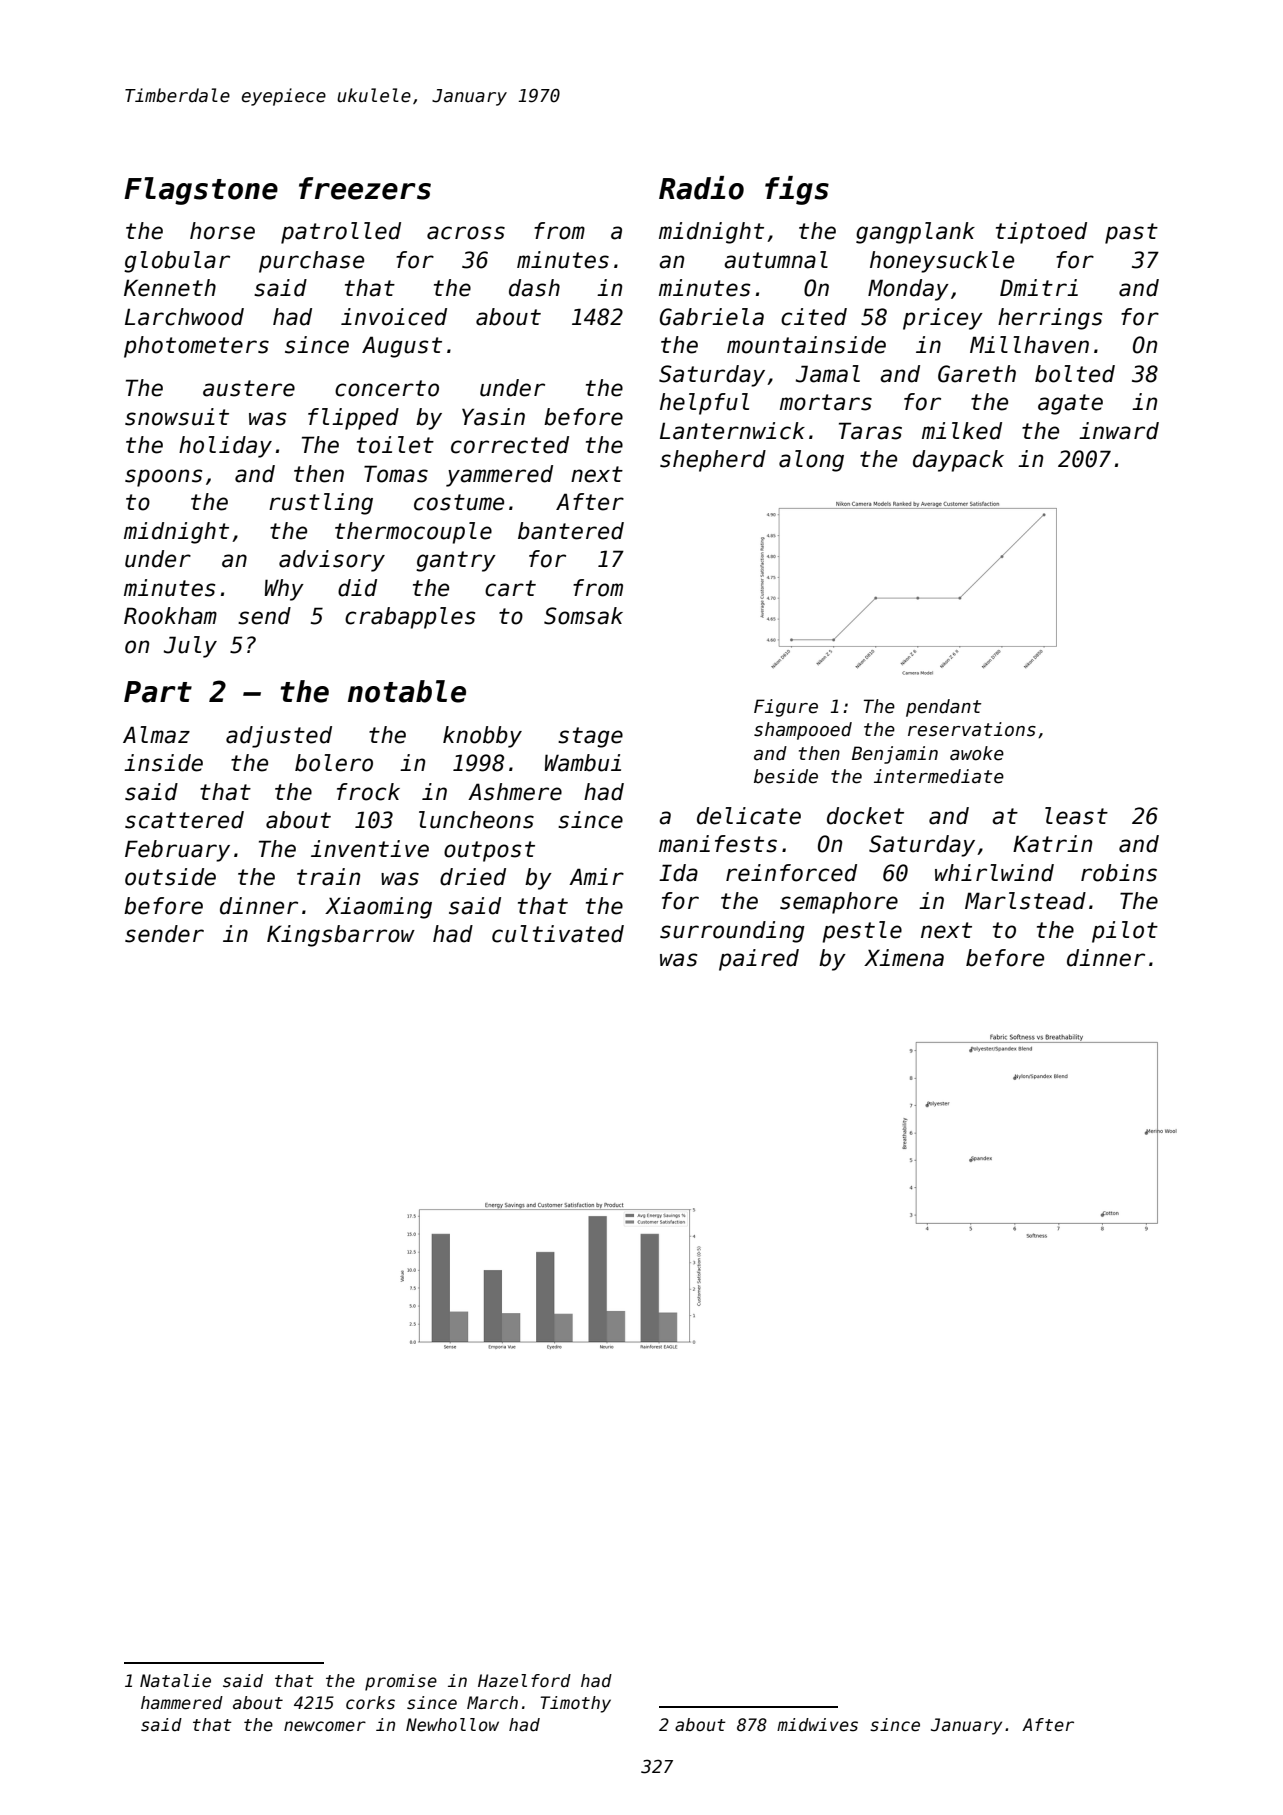  I want to click on Natalie, so click(175, 1681).
